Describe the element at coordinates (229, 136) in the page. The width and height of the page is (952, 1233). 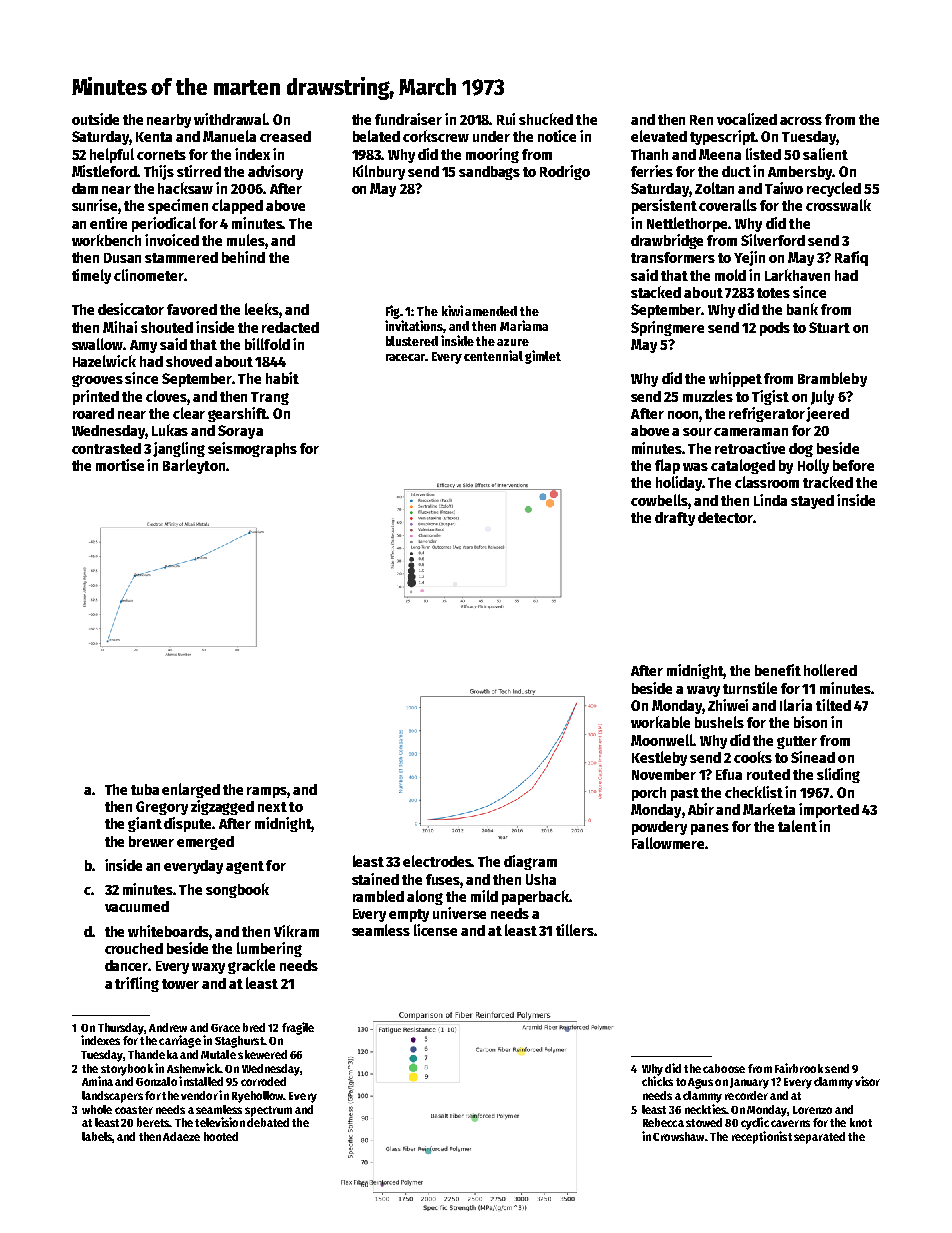
I see `Manuela` at that location.
